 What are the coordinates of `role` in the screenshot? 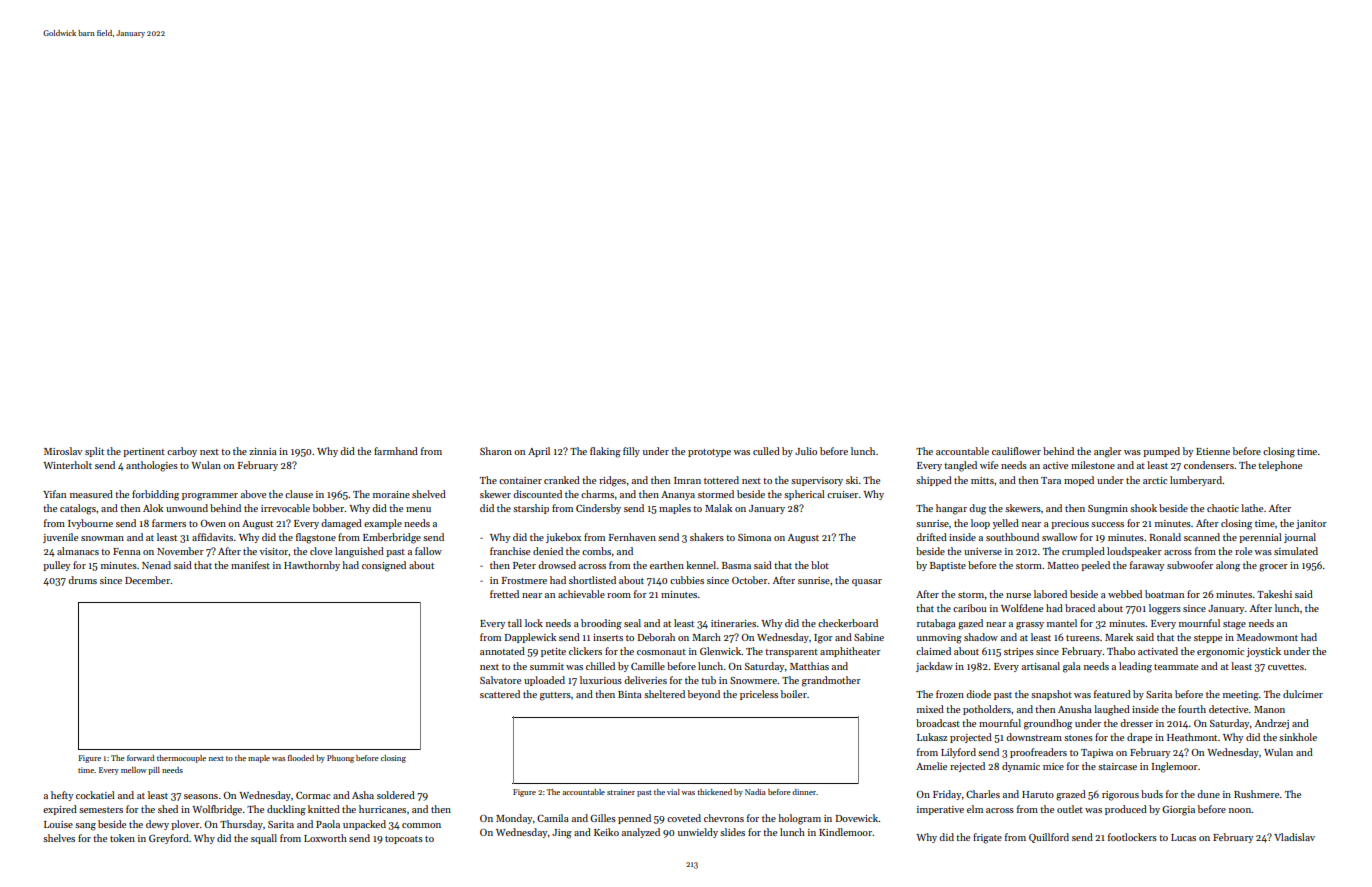 It's located at (1243, 551).
